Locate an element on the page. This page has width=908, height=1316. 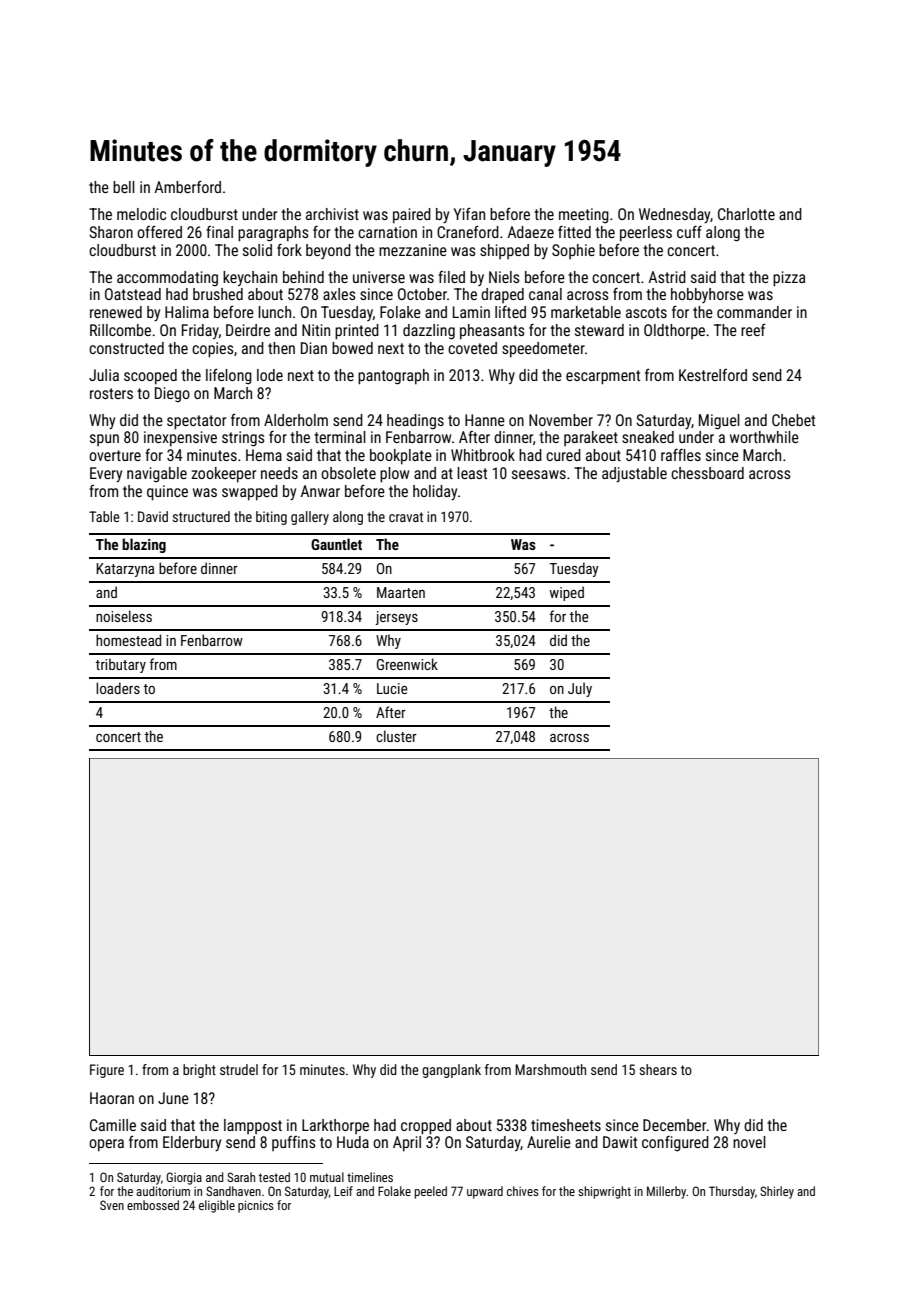
Chebet is located at coordinates (793, 420).
